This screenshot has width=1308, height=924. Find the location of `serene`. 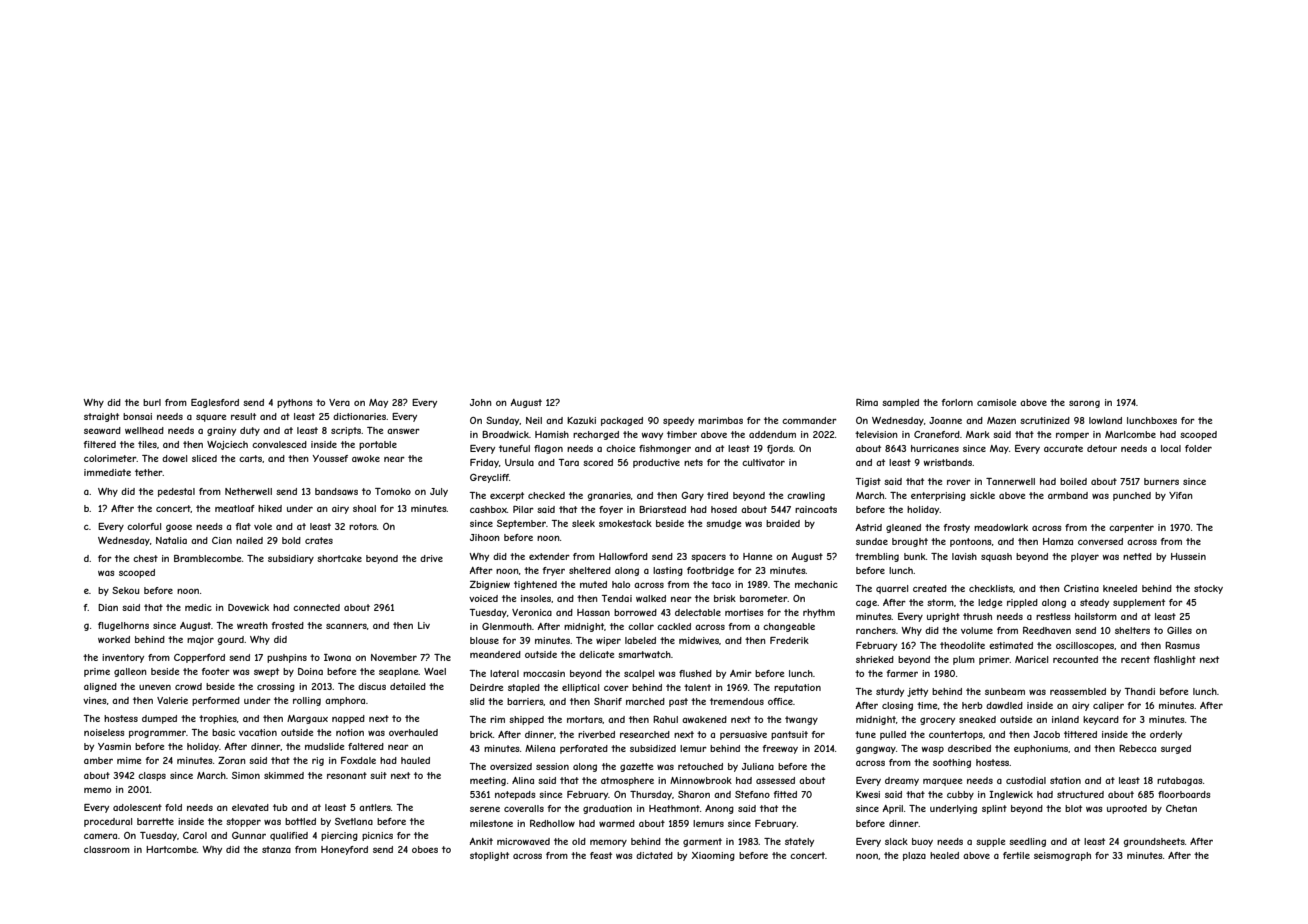

serene is located at coordinates (485, 809).
